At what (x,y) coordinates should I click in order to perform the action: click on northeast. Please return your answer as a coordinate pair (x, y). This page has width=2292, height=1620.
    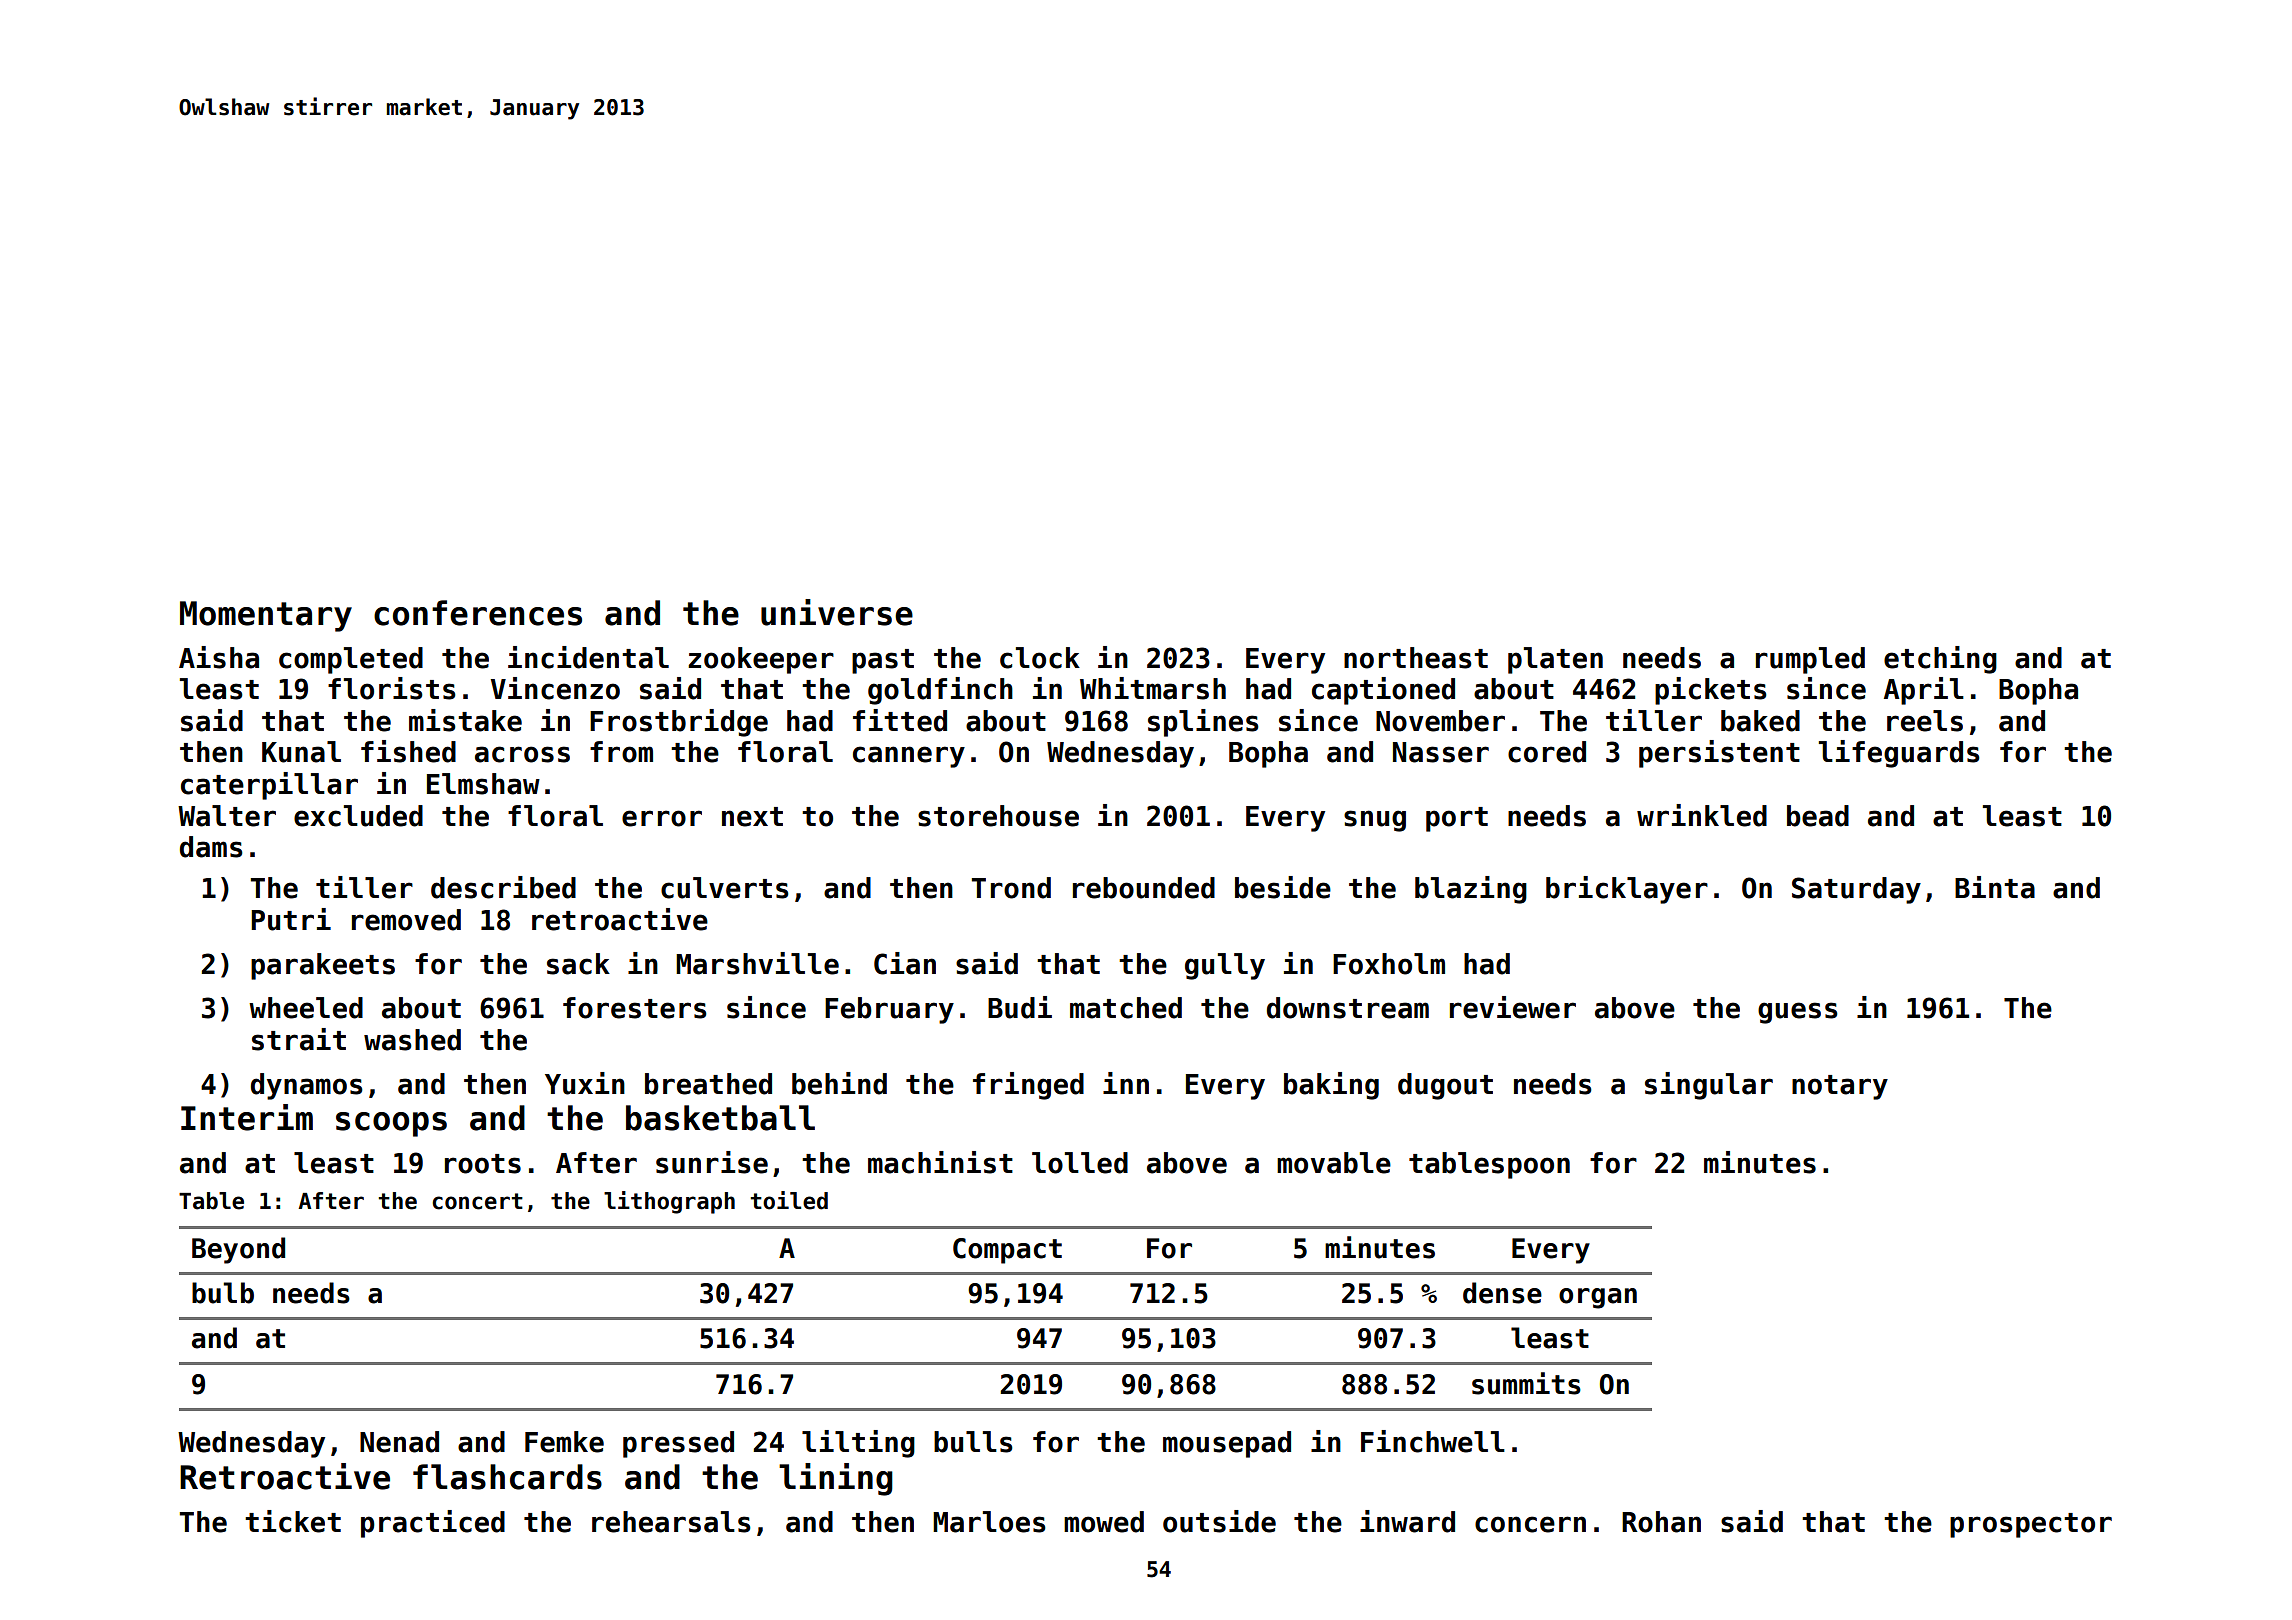
    Looking at the image, I should click on (1416, 658).
